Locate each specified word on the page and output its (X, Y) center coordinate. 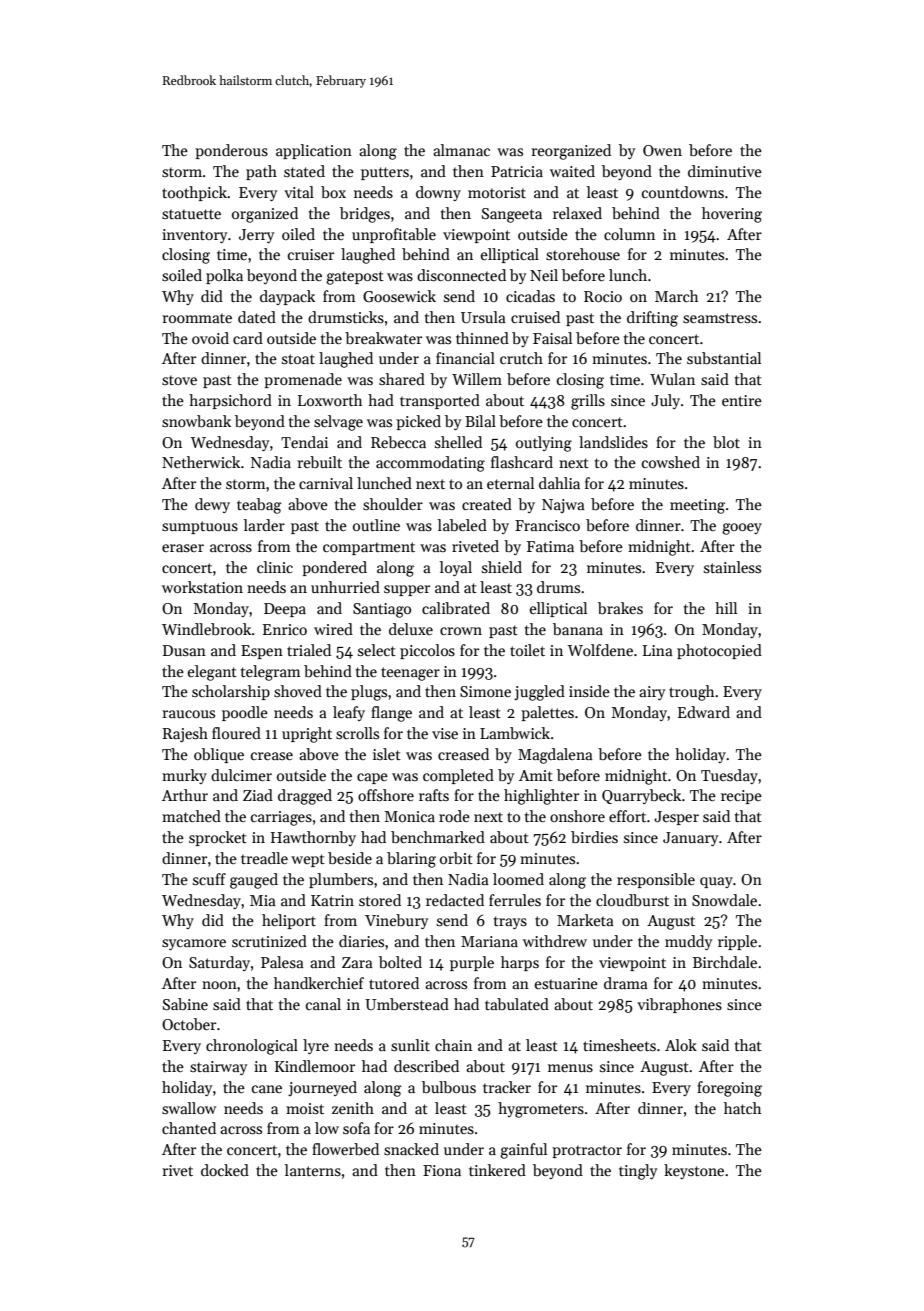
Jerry (256, 236)
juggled (539, 693)
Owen (662, 150)
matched (191, 816)
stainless (732, 567)
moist (305, 1108)
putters (385, 173)
